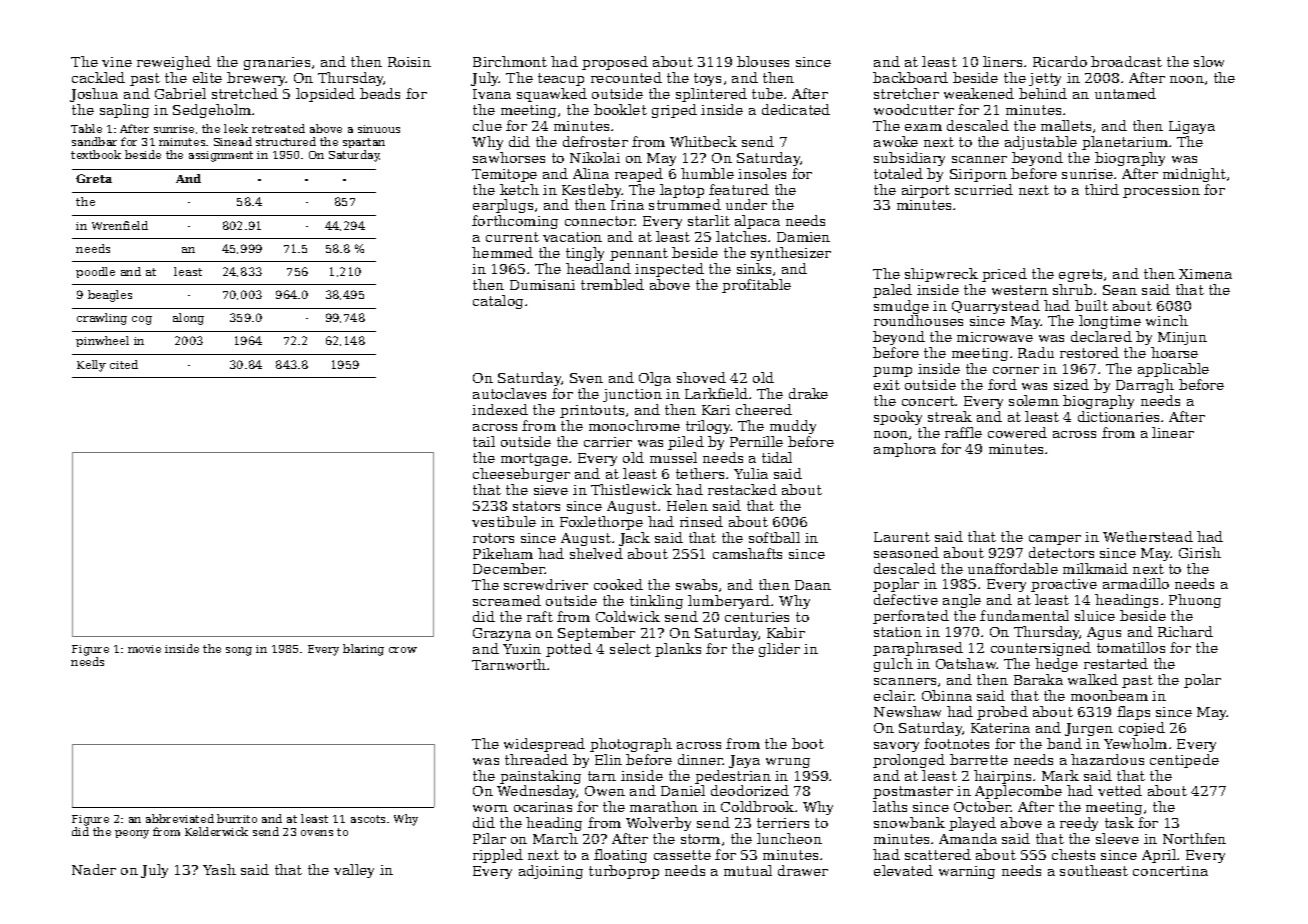  I want to click on insoles, so click(762, 173).
